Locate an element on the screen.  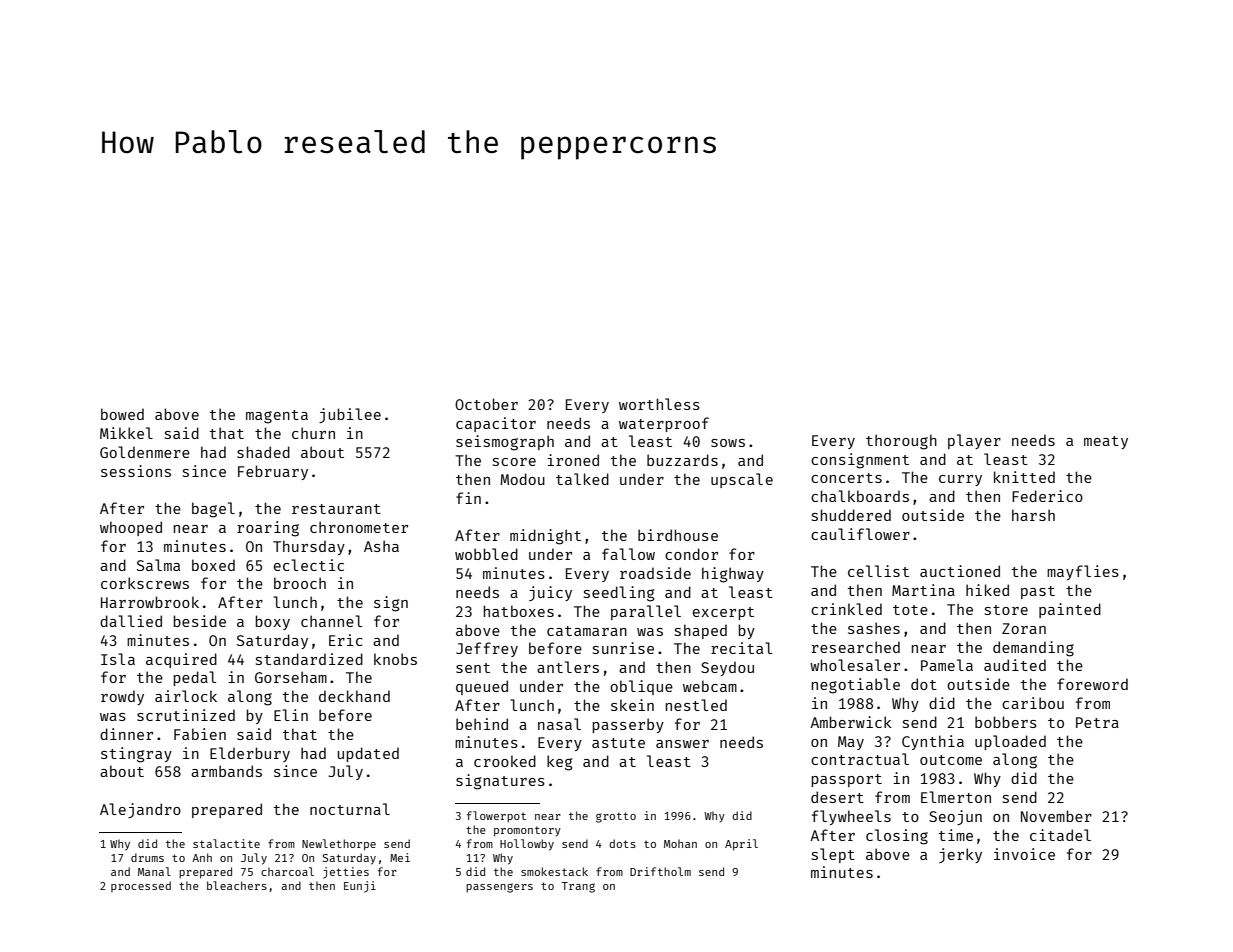
crooked is located at coordinates (505, 761).
